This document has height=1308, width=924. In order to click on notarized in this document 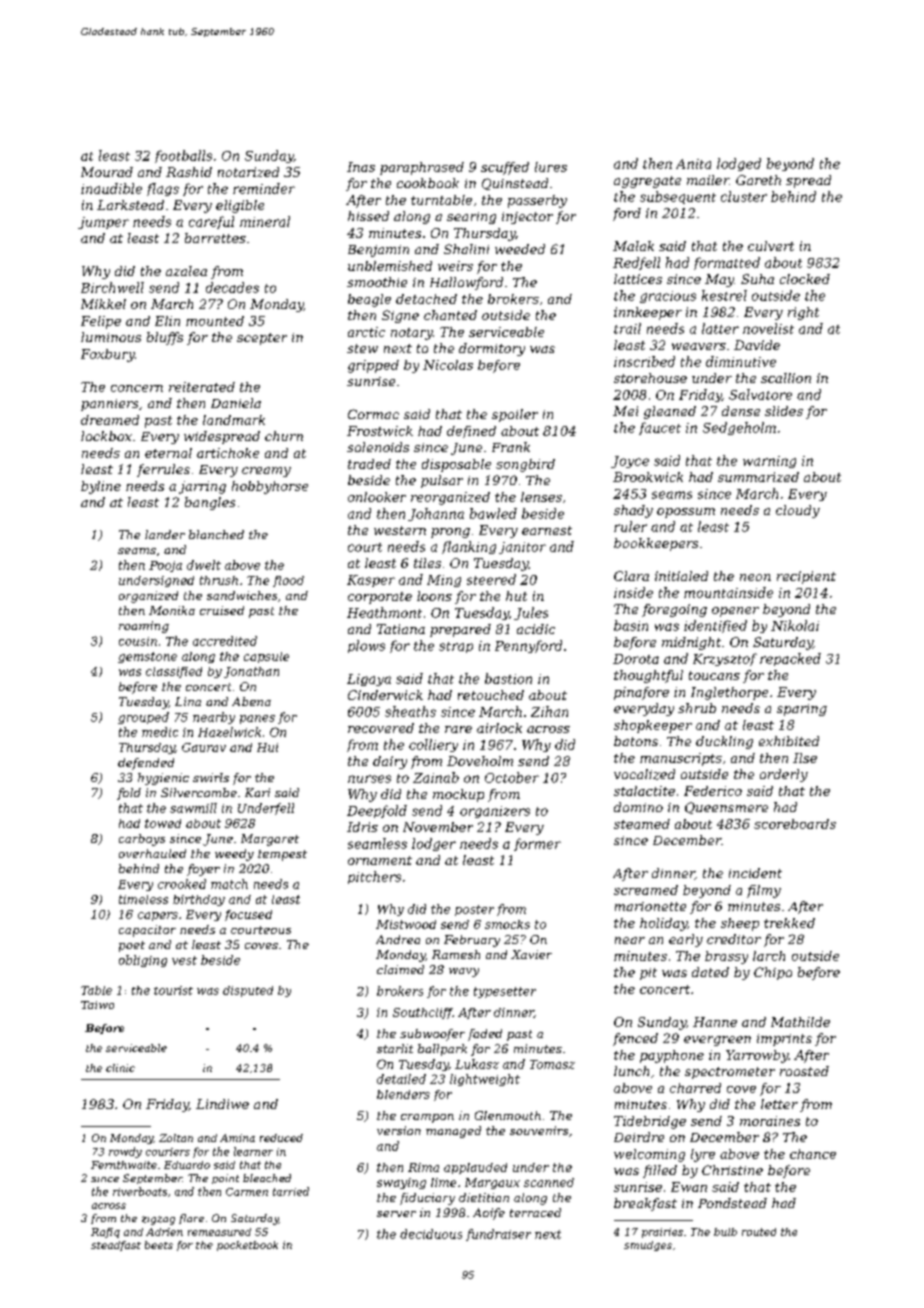, I will do `click(248, 172)`.
